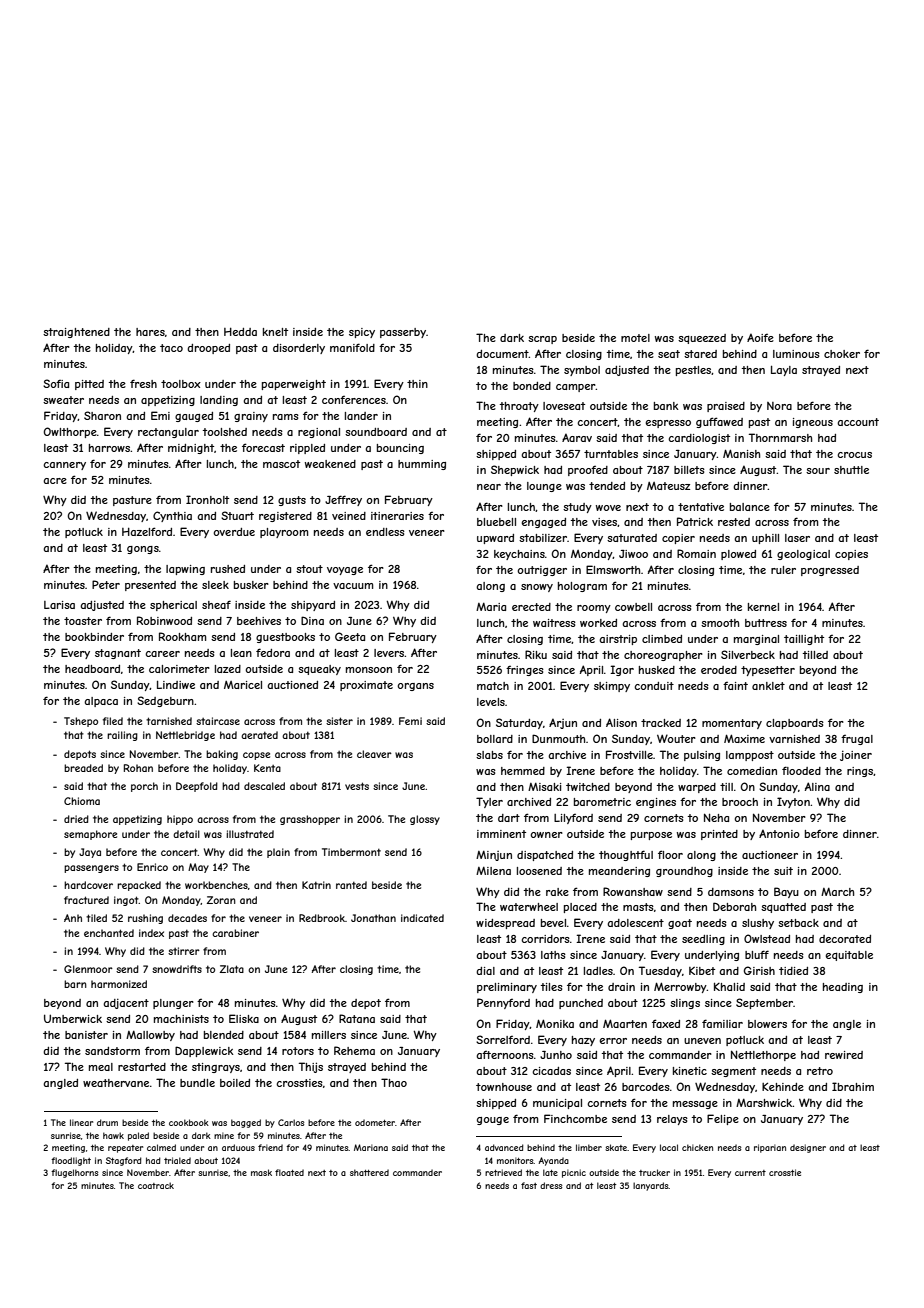 This screenshot has width=924, height=1308. What do you see at coordinates (75, 1173) in the screenshot?
I see `flugelhorns` at bounding box center [75, 1173].
